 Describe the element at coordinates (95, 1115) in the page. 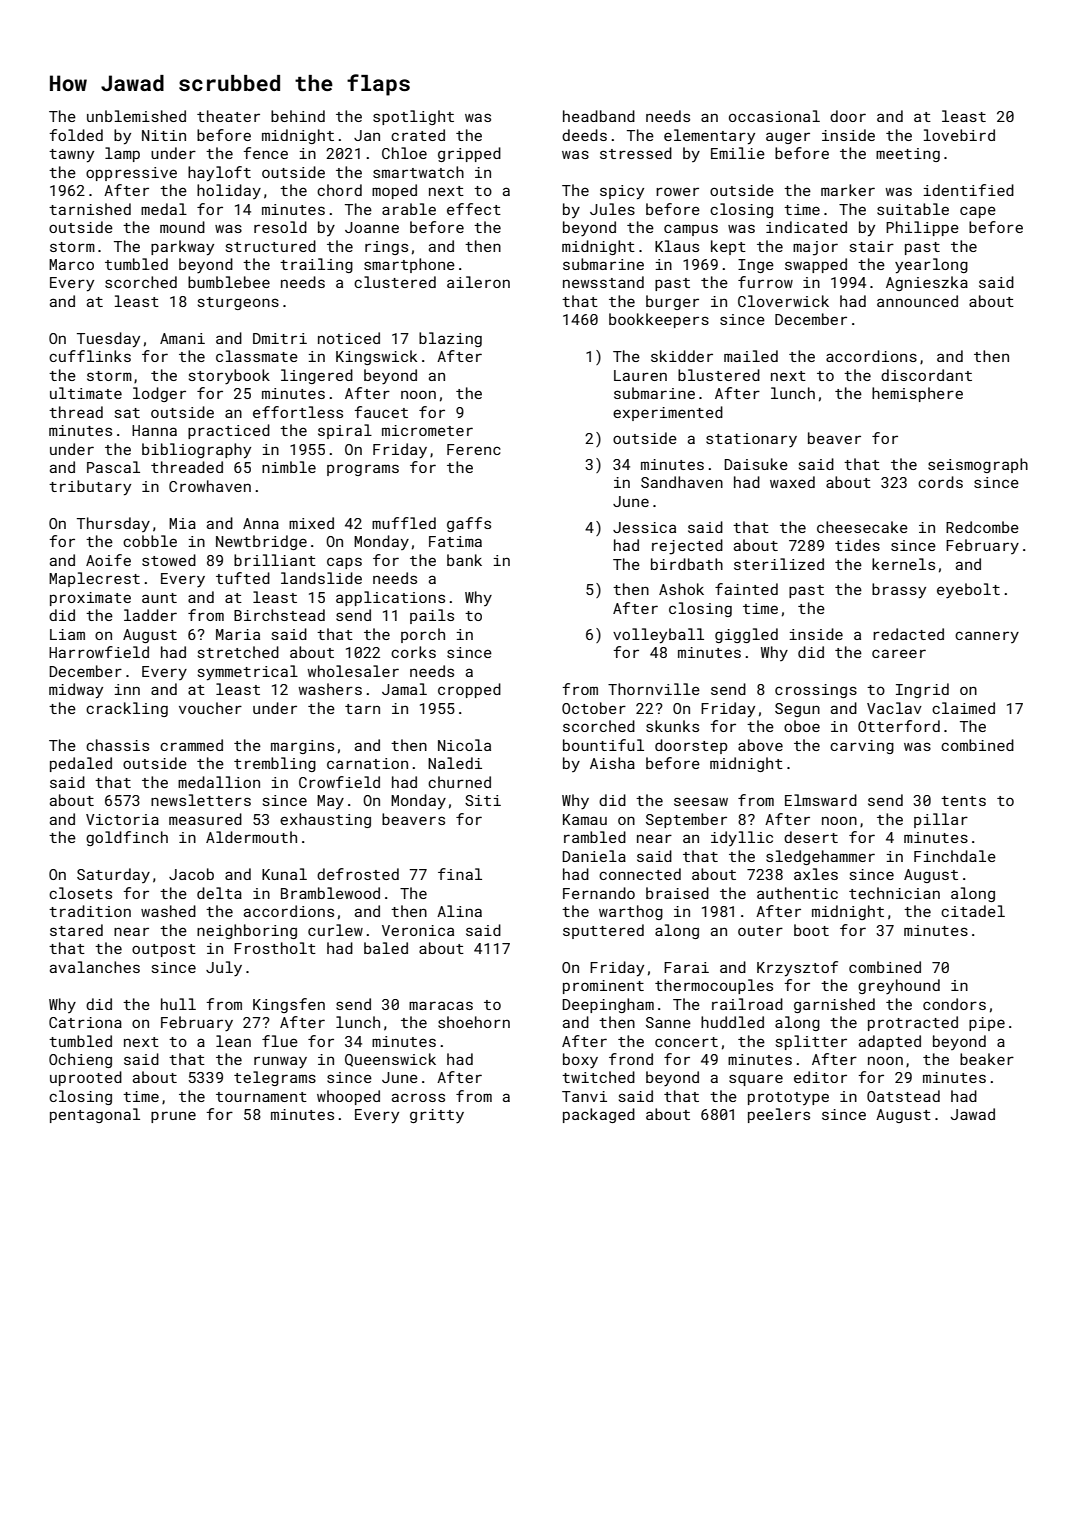

I see `pentagonal` at that location.
